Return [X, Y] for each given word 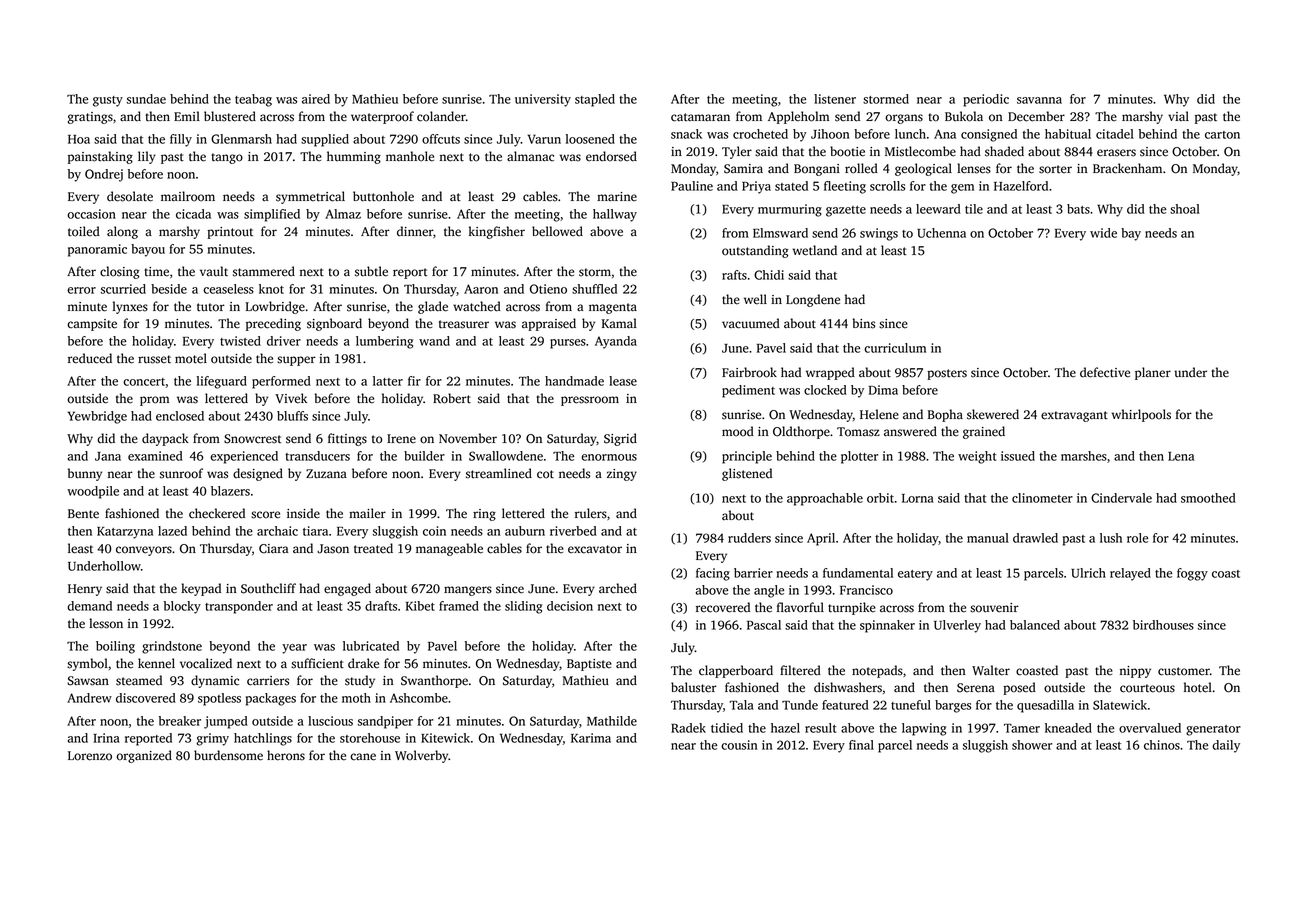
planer [1153, 373]
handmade [574, 381]
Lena [1181, 456]
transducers [317, 456]
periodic [986, 100]
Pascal [764, 625]
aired [316, 99]
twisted [240, 341]
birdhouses [1163, 625]
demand [89, 606]
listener [835, 99]
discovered [146, 698]
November [468, 438]
